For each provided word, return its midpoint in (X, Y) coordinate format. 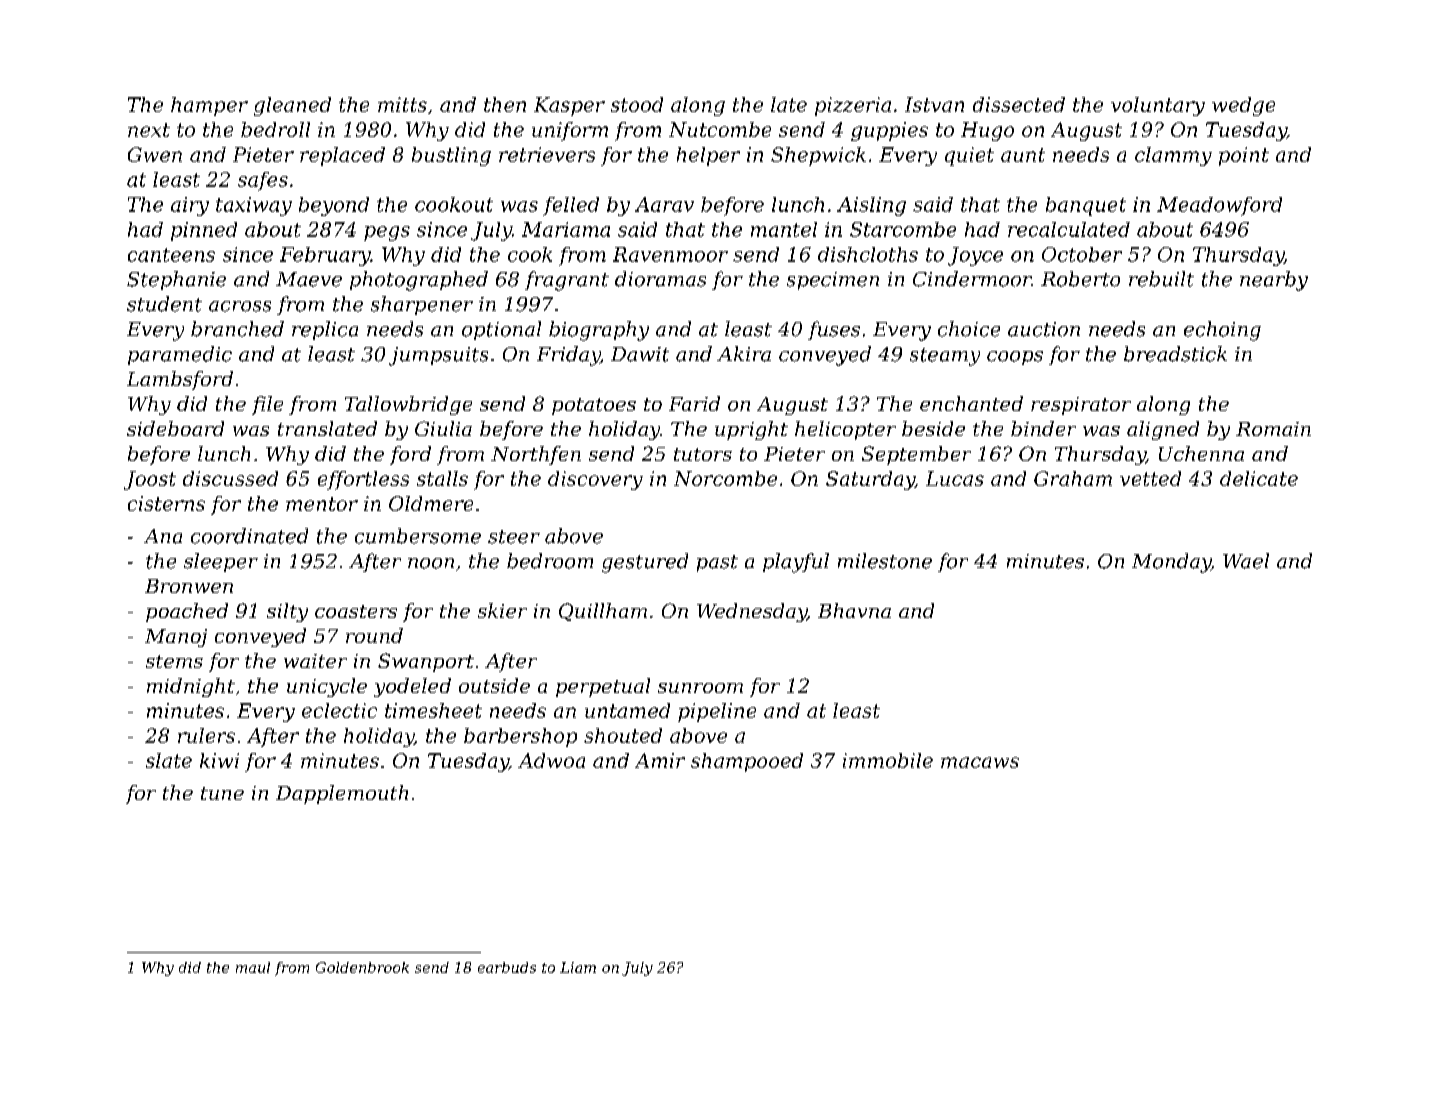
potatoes (594, 406)
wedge (1243, 106)
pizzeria (853, 106)
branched (237, 329)
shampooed (747, 762)
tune (222, 793)
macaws (980, 762)
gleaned (292, 106)
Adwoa (551, 760)
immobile (888, 760)
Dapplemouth (342, 794)
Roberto (1080, 279)
